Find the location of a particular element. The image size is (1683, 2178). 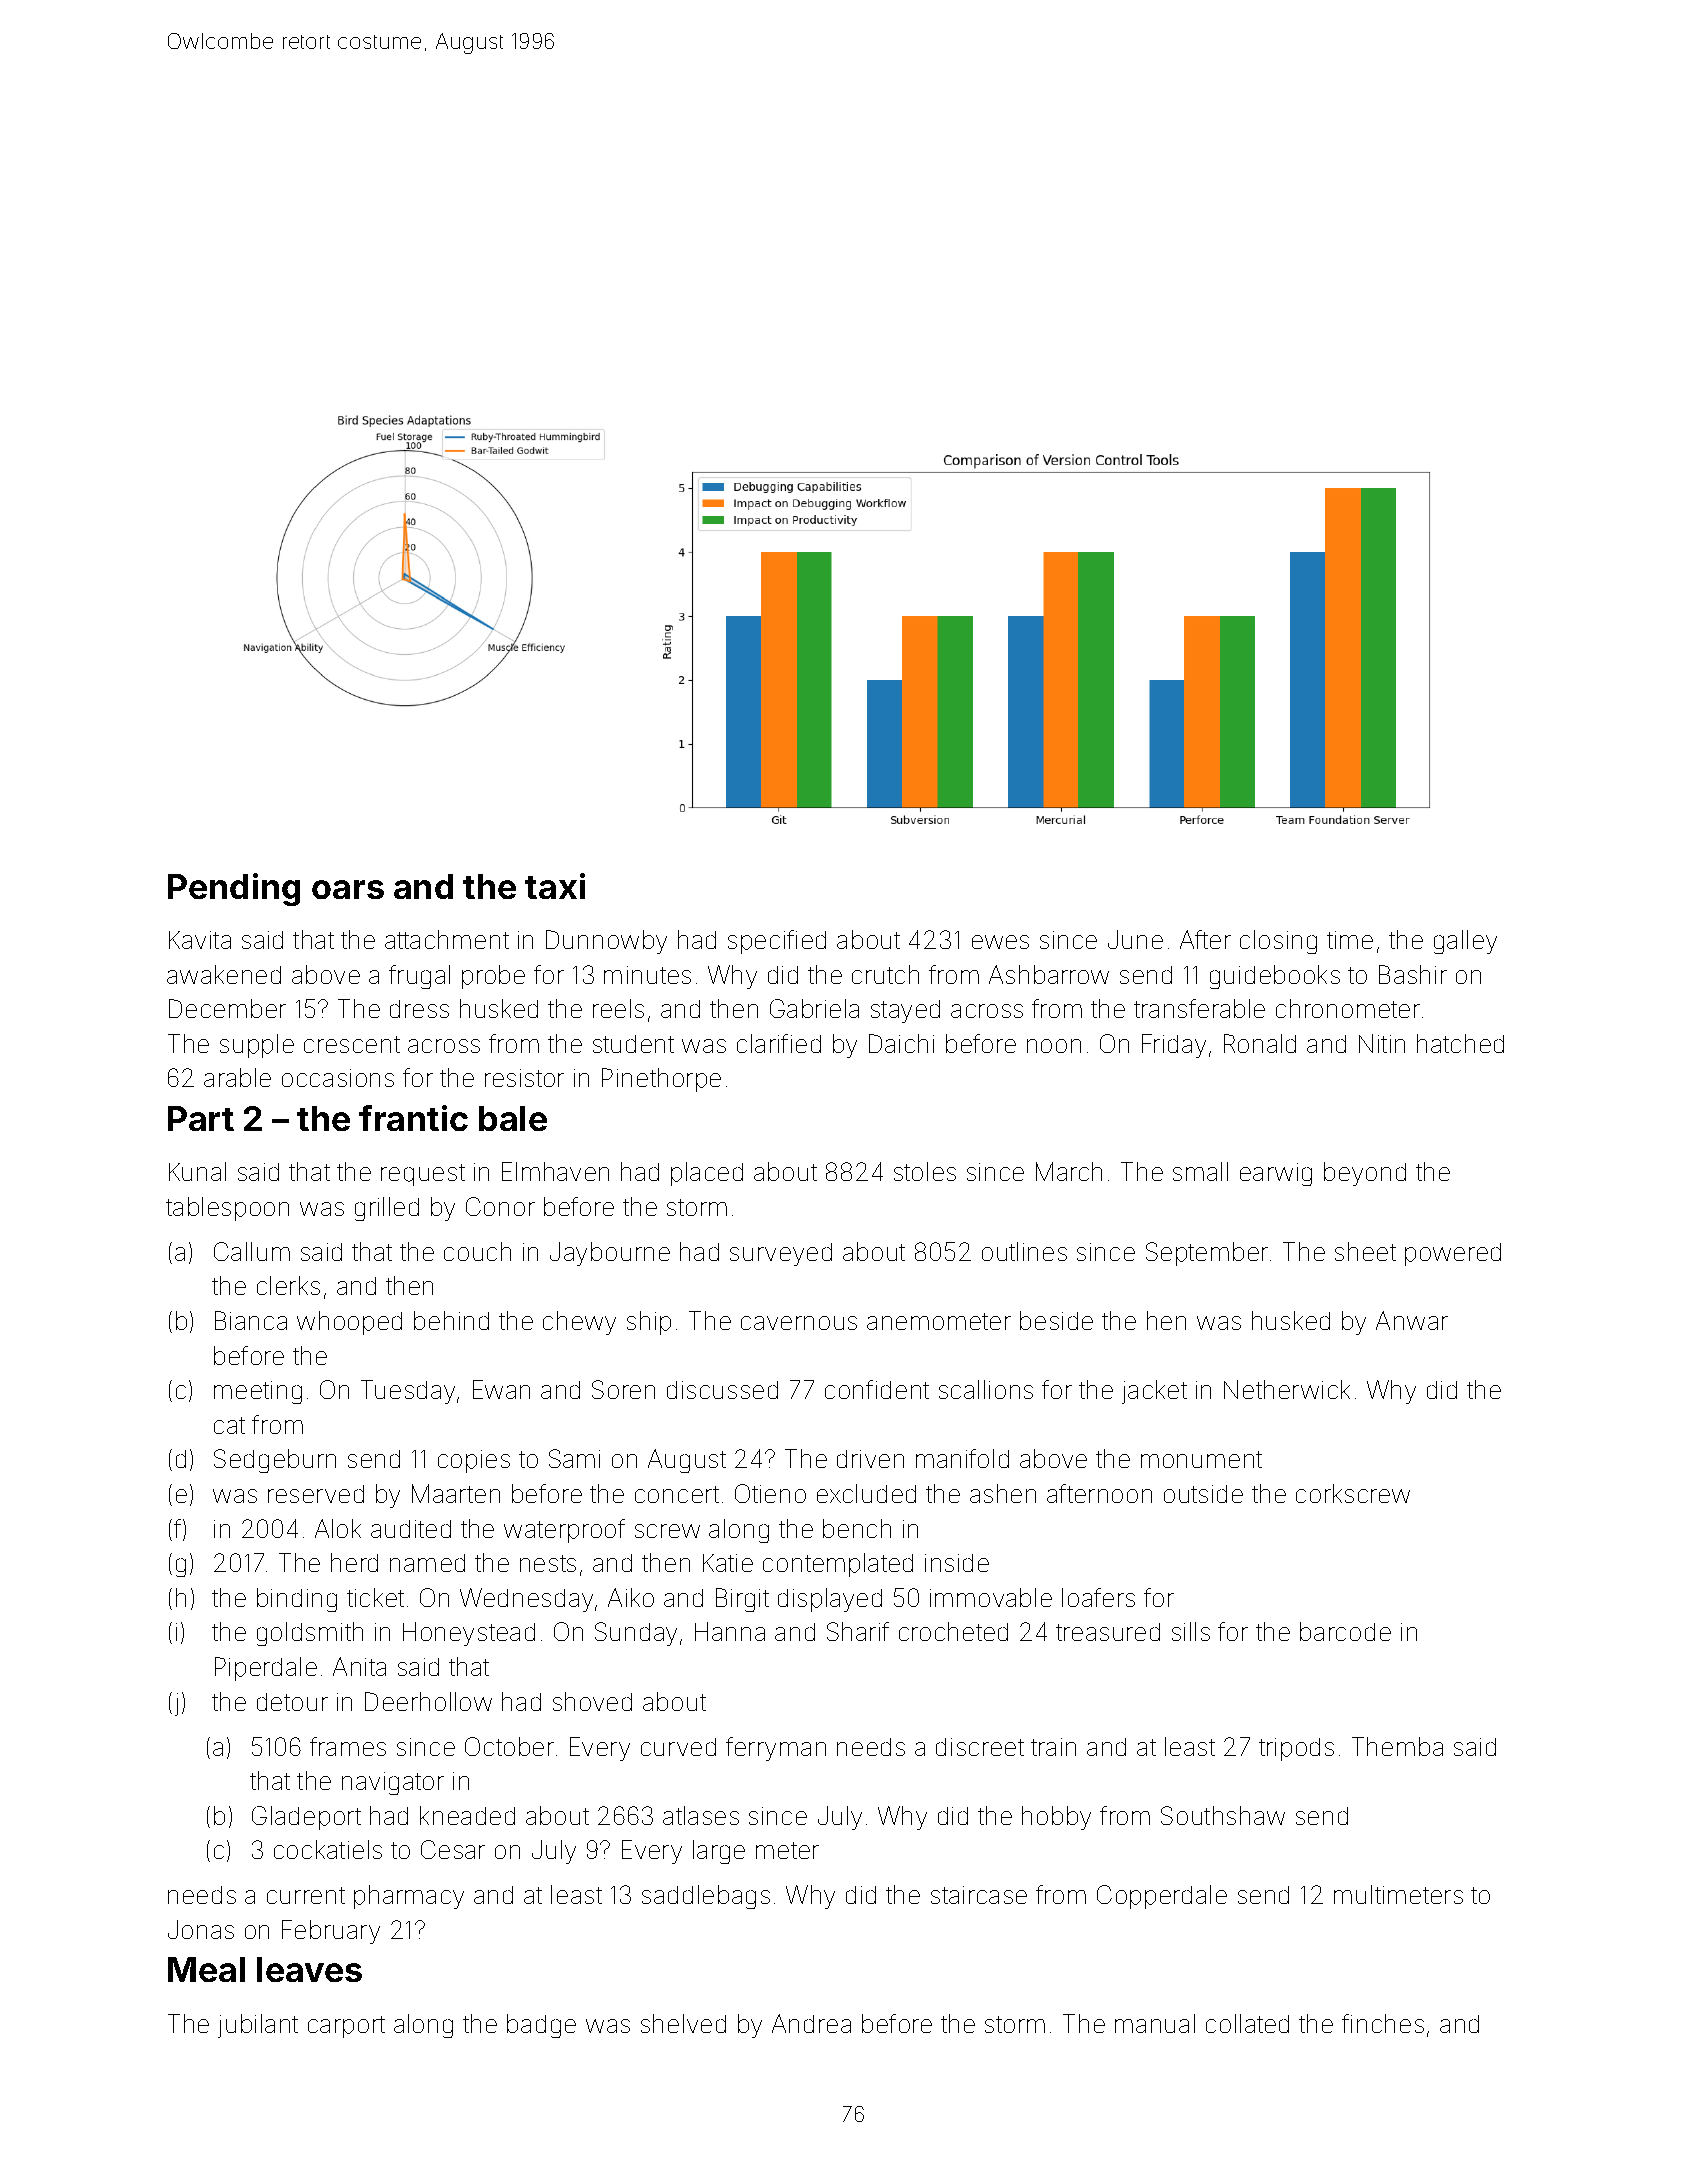

Otieno is located at coordinates (770, 1493).
